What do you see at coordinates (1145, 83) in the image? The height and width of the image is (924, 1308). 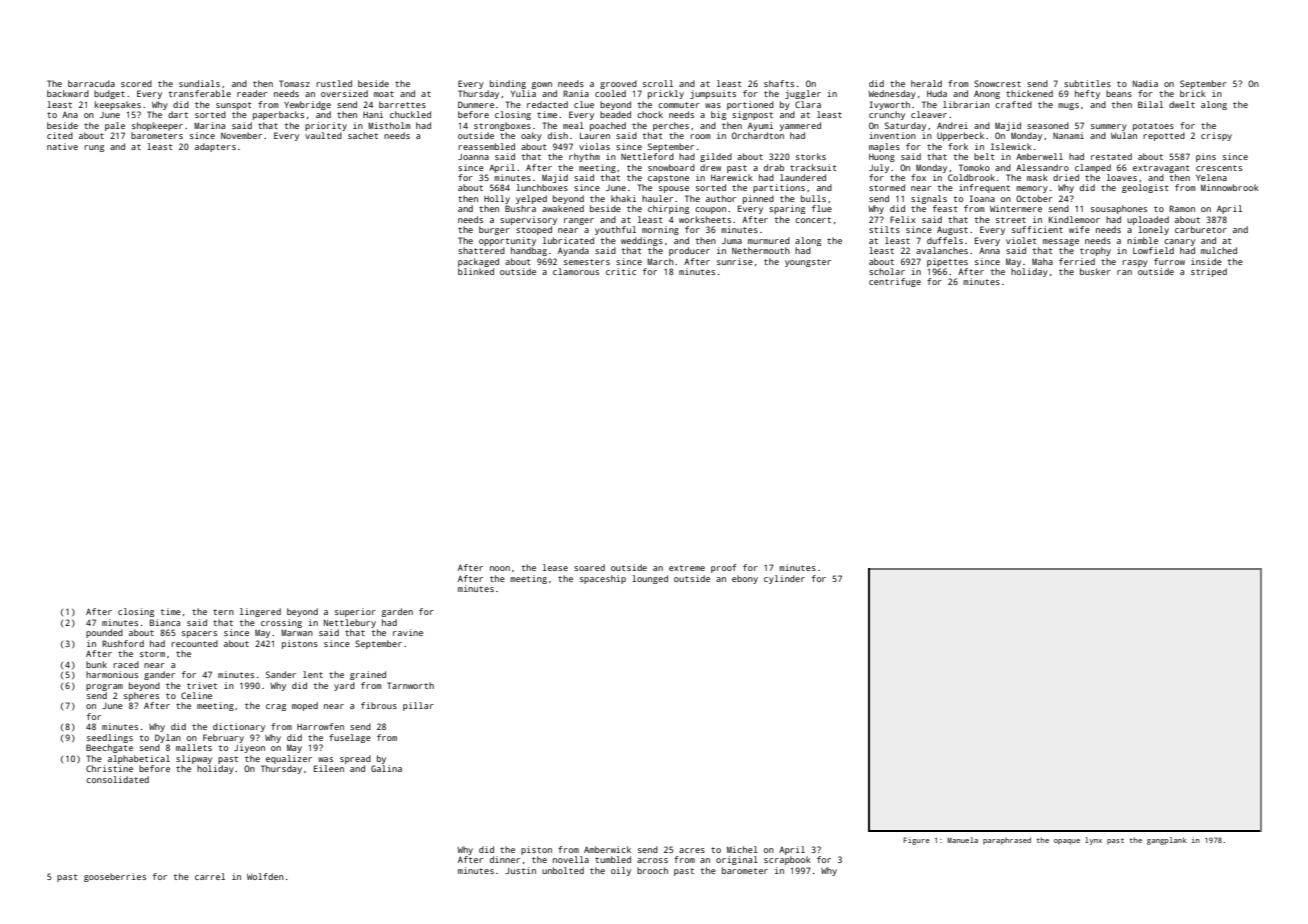 I see `Nadia` at bounding box center [1145, 83].
